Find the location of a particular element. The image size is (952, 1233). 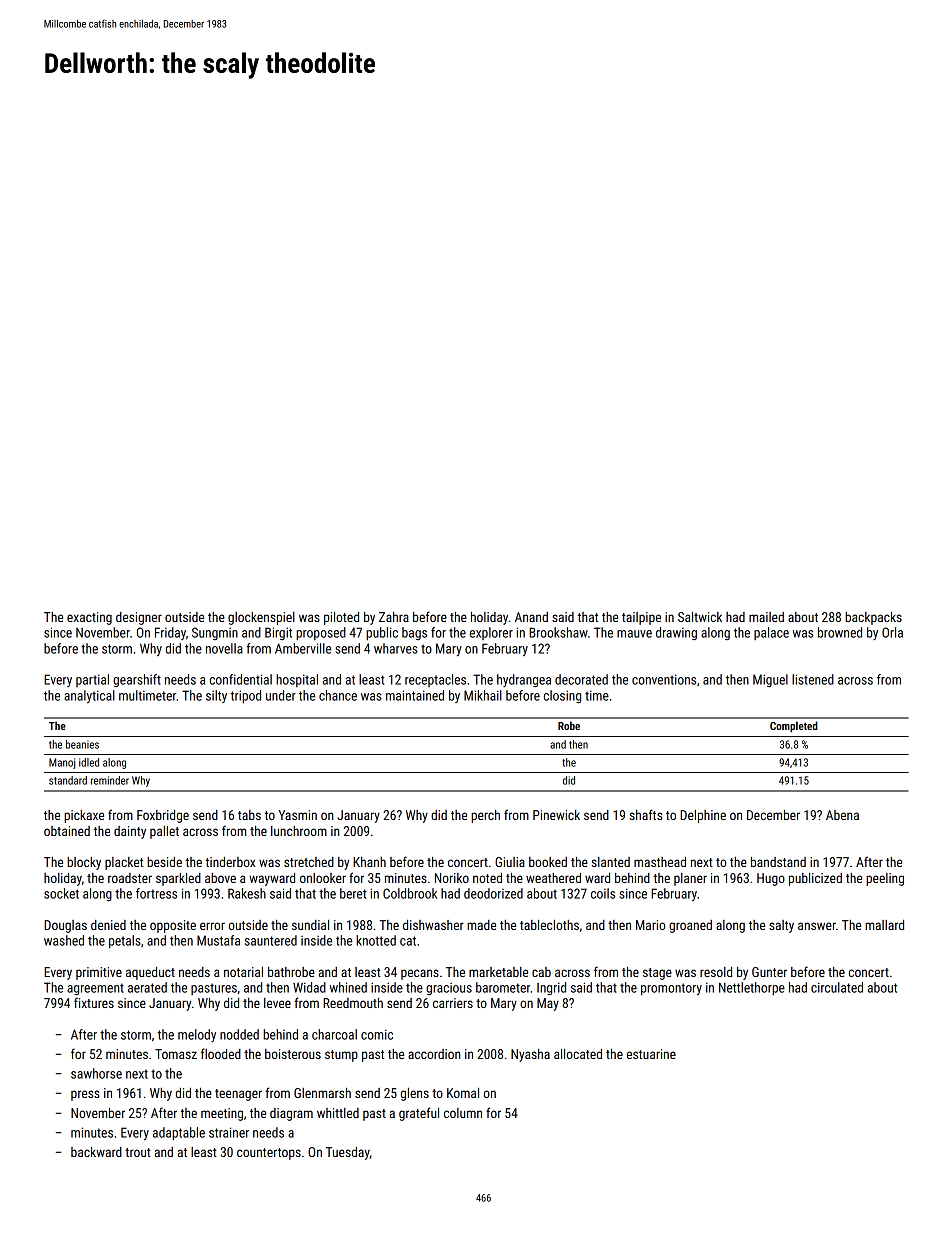

listened is located at coordinates (813, 679).
